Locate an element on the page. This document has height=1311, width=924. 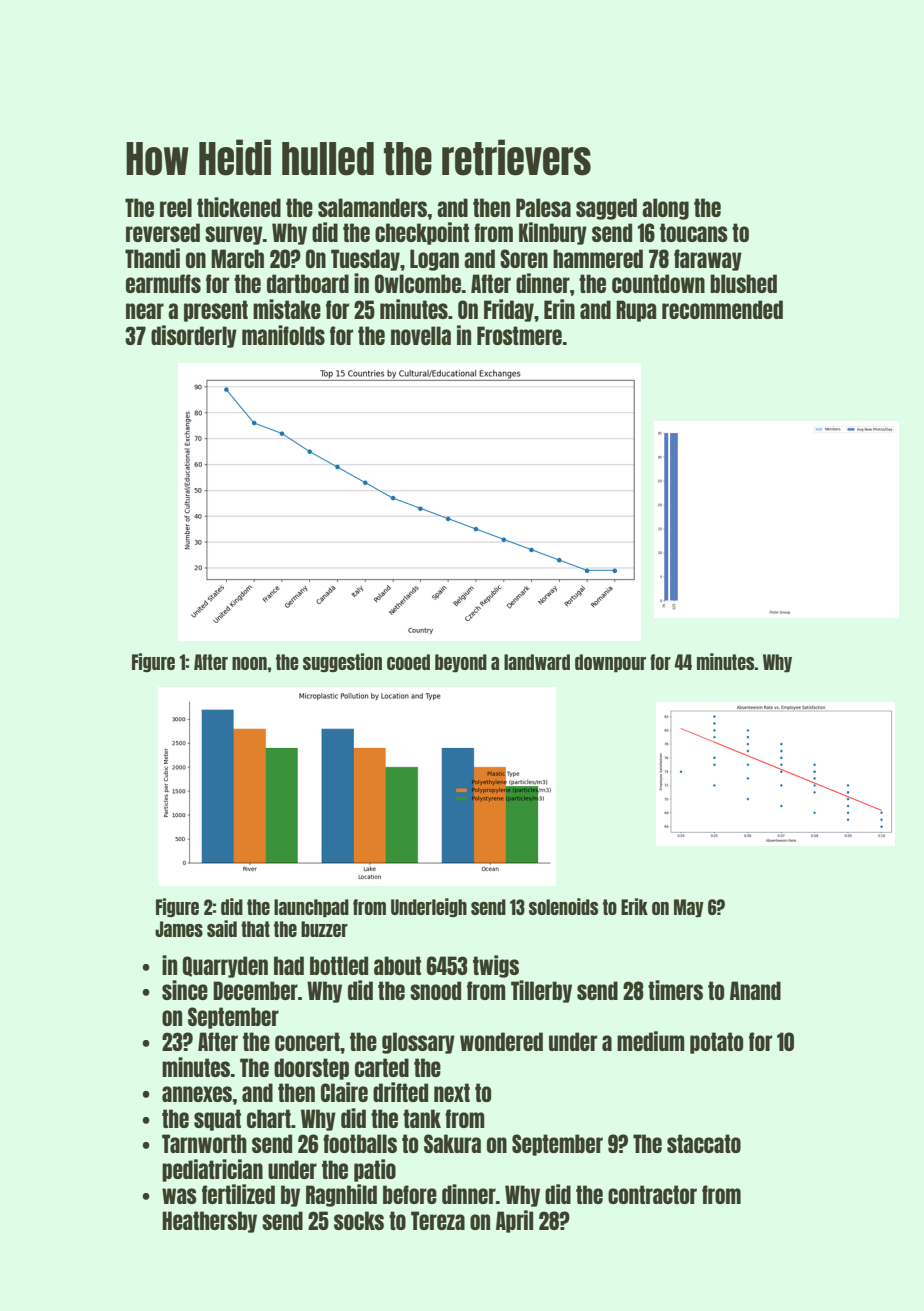
thickened is located at coordinates (239, 207).
